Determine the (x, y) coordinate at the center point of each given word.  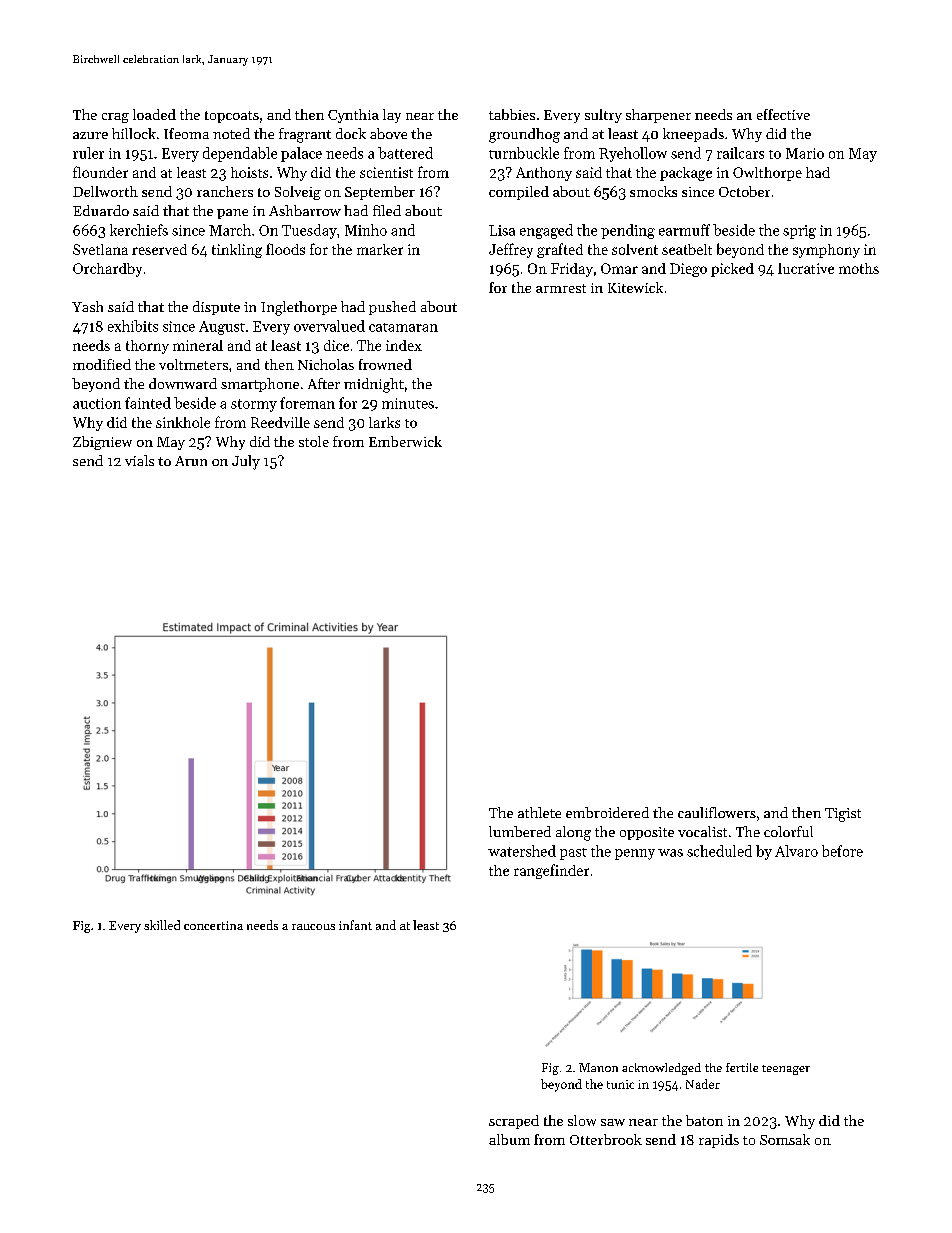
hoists (249, 172)
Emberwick (405, 441)
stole (314, 441)
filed (387, 210)
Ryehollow (633, 154)
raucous (313, 927)
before (842, 851)
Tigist (843, 815)
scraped (514, 1122)
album (509, 1139)
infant (355, 925)
